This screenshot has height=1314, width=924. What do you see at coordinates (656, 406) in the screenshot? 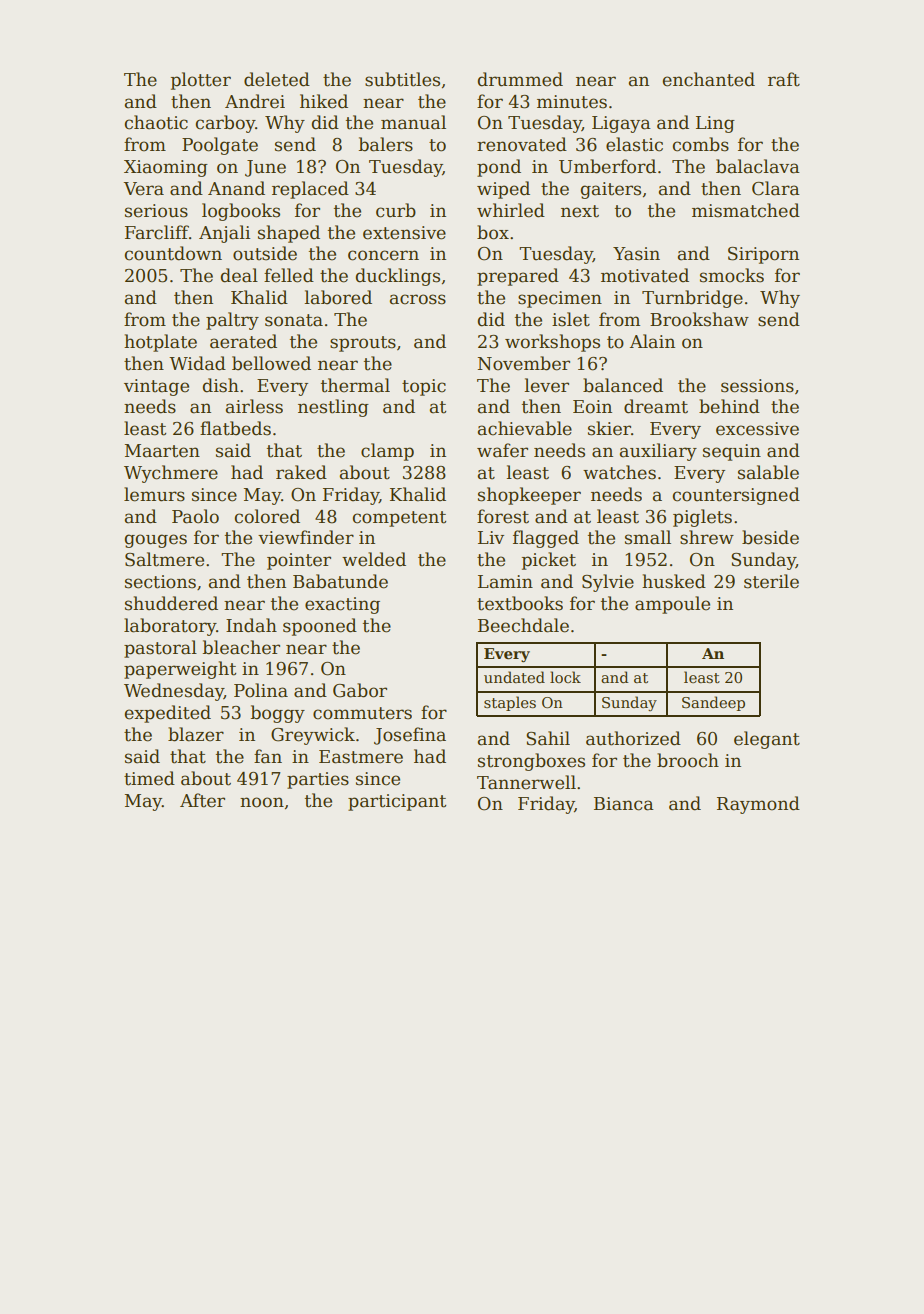
I see `dreamt` at bounding box center [656, 406].
